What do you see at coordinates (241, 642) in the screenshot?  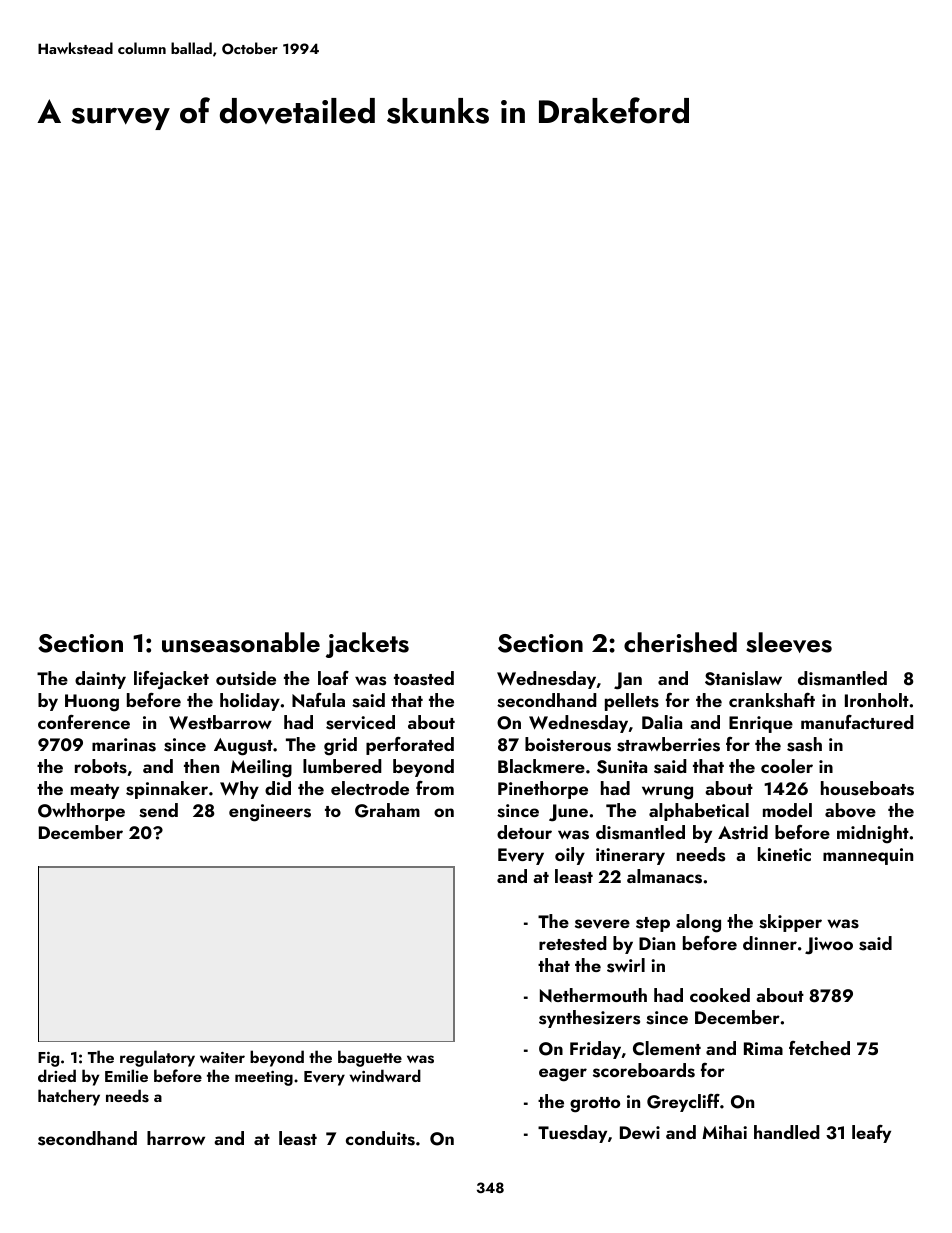 I see `unseasonable` at bounding box center [241, 642].
